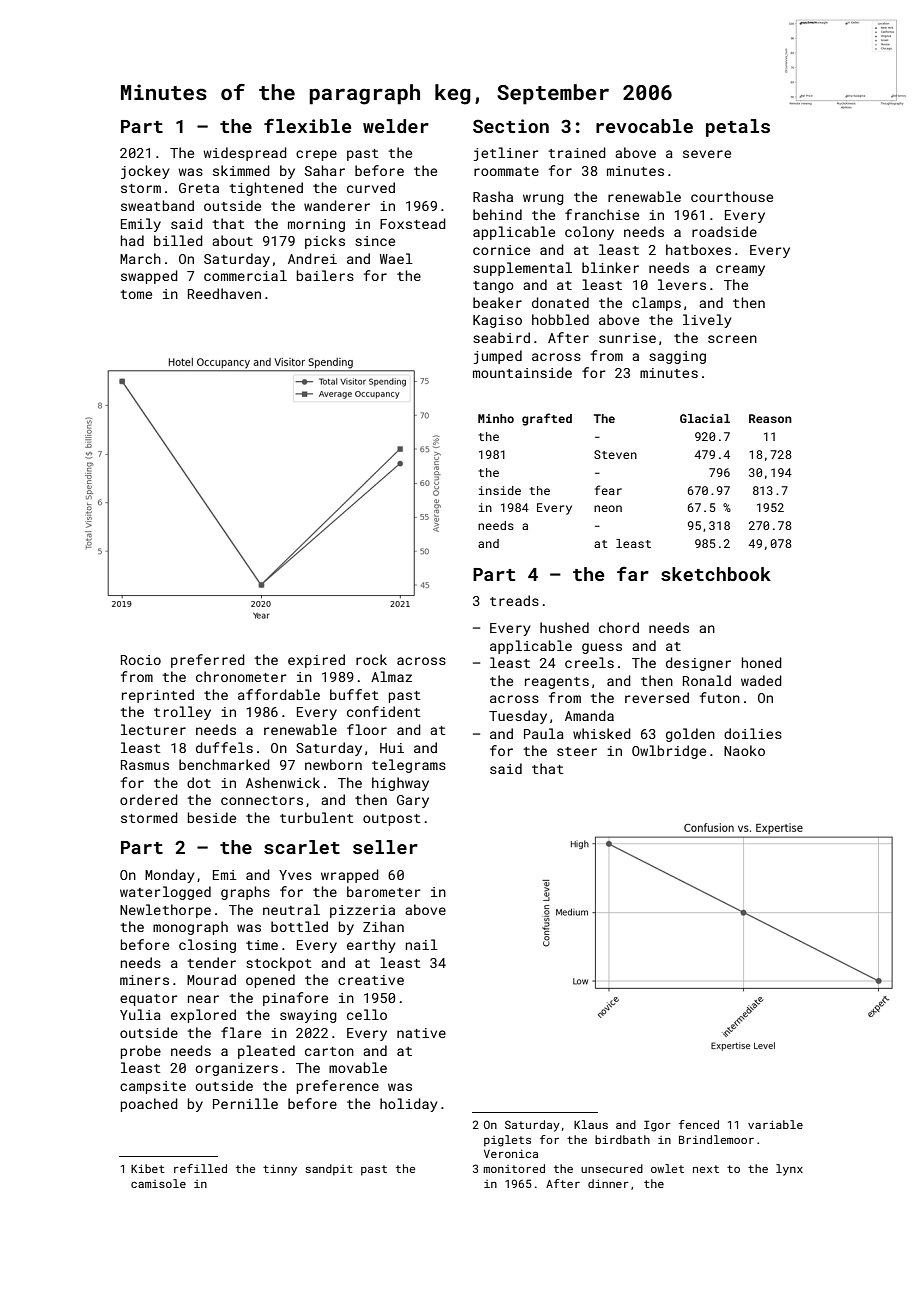  I want to click on waterlogged, so click(165, 893).
